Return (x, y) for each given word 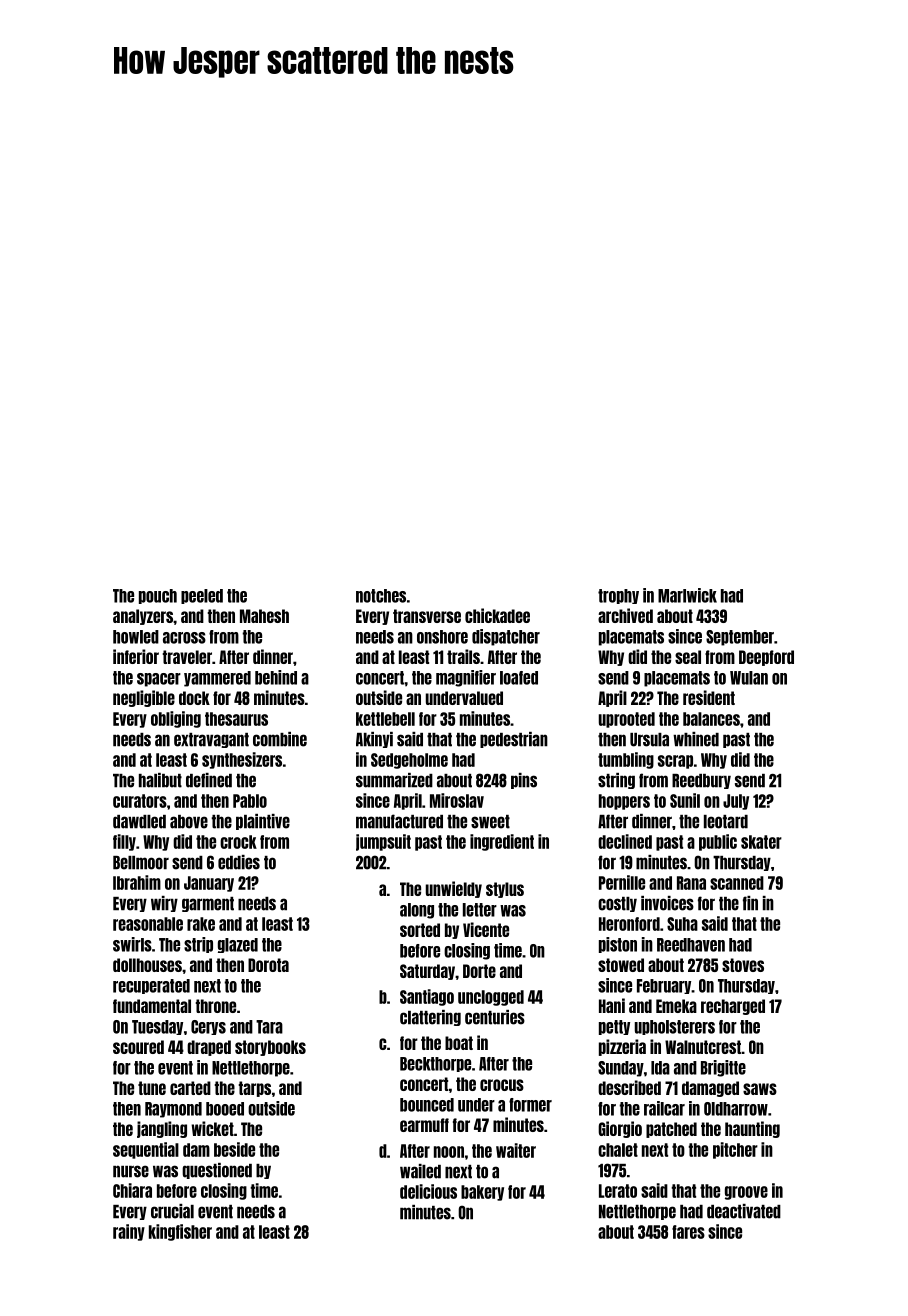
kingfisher (180, 1232)
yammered (217, 679)
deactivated (744, 1211)
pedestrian (514, 740)
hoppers (624, 802)
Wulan (749, 678)
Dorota (268, 965)
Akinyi (374, 740)
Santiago (427, 997)
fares (688, 1232)
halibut (160, 780)
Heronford (629, 924)
